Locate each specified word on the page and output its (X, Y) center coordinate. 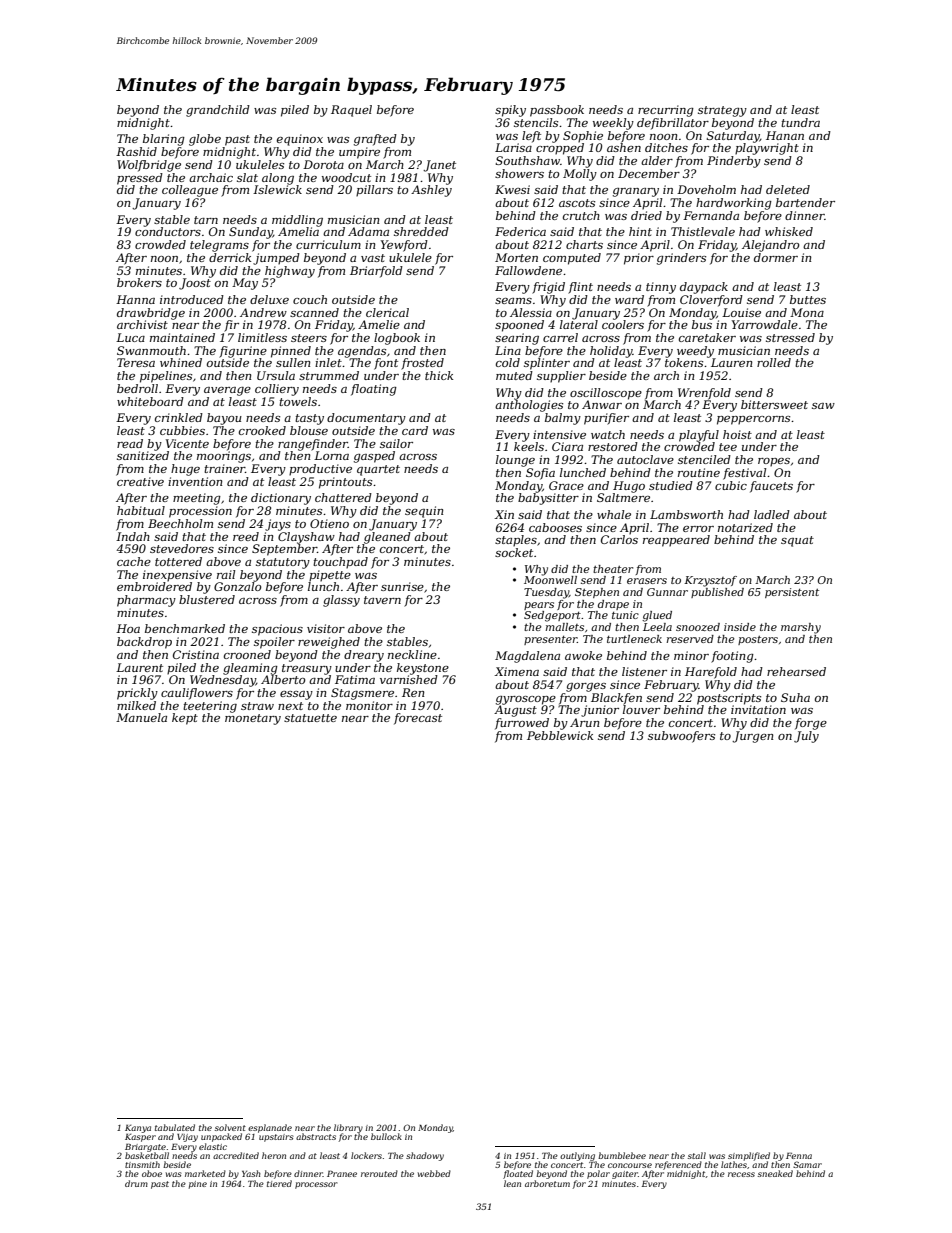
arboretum (547, 1183)
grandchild (218, 111)
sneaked (775, 1173)
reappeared (676, 541)
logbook (397, 339)
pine (198, 1185)
